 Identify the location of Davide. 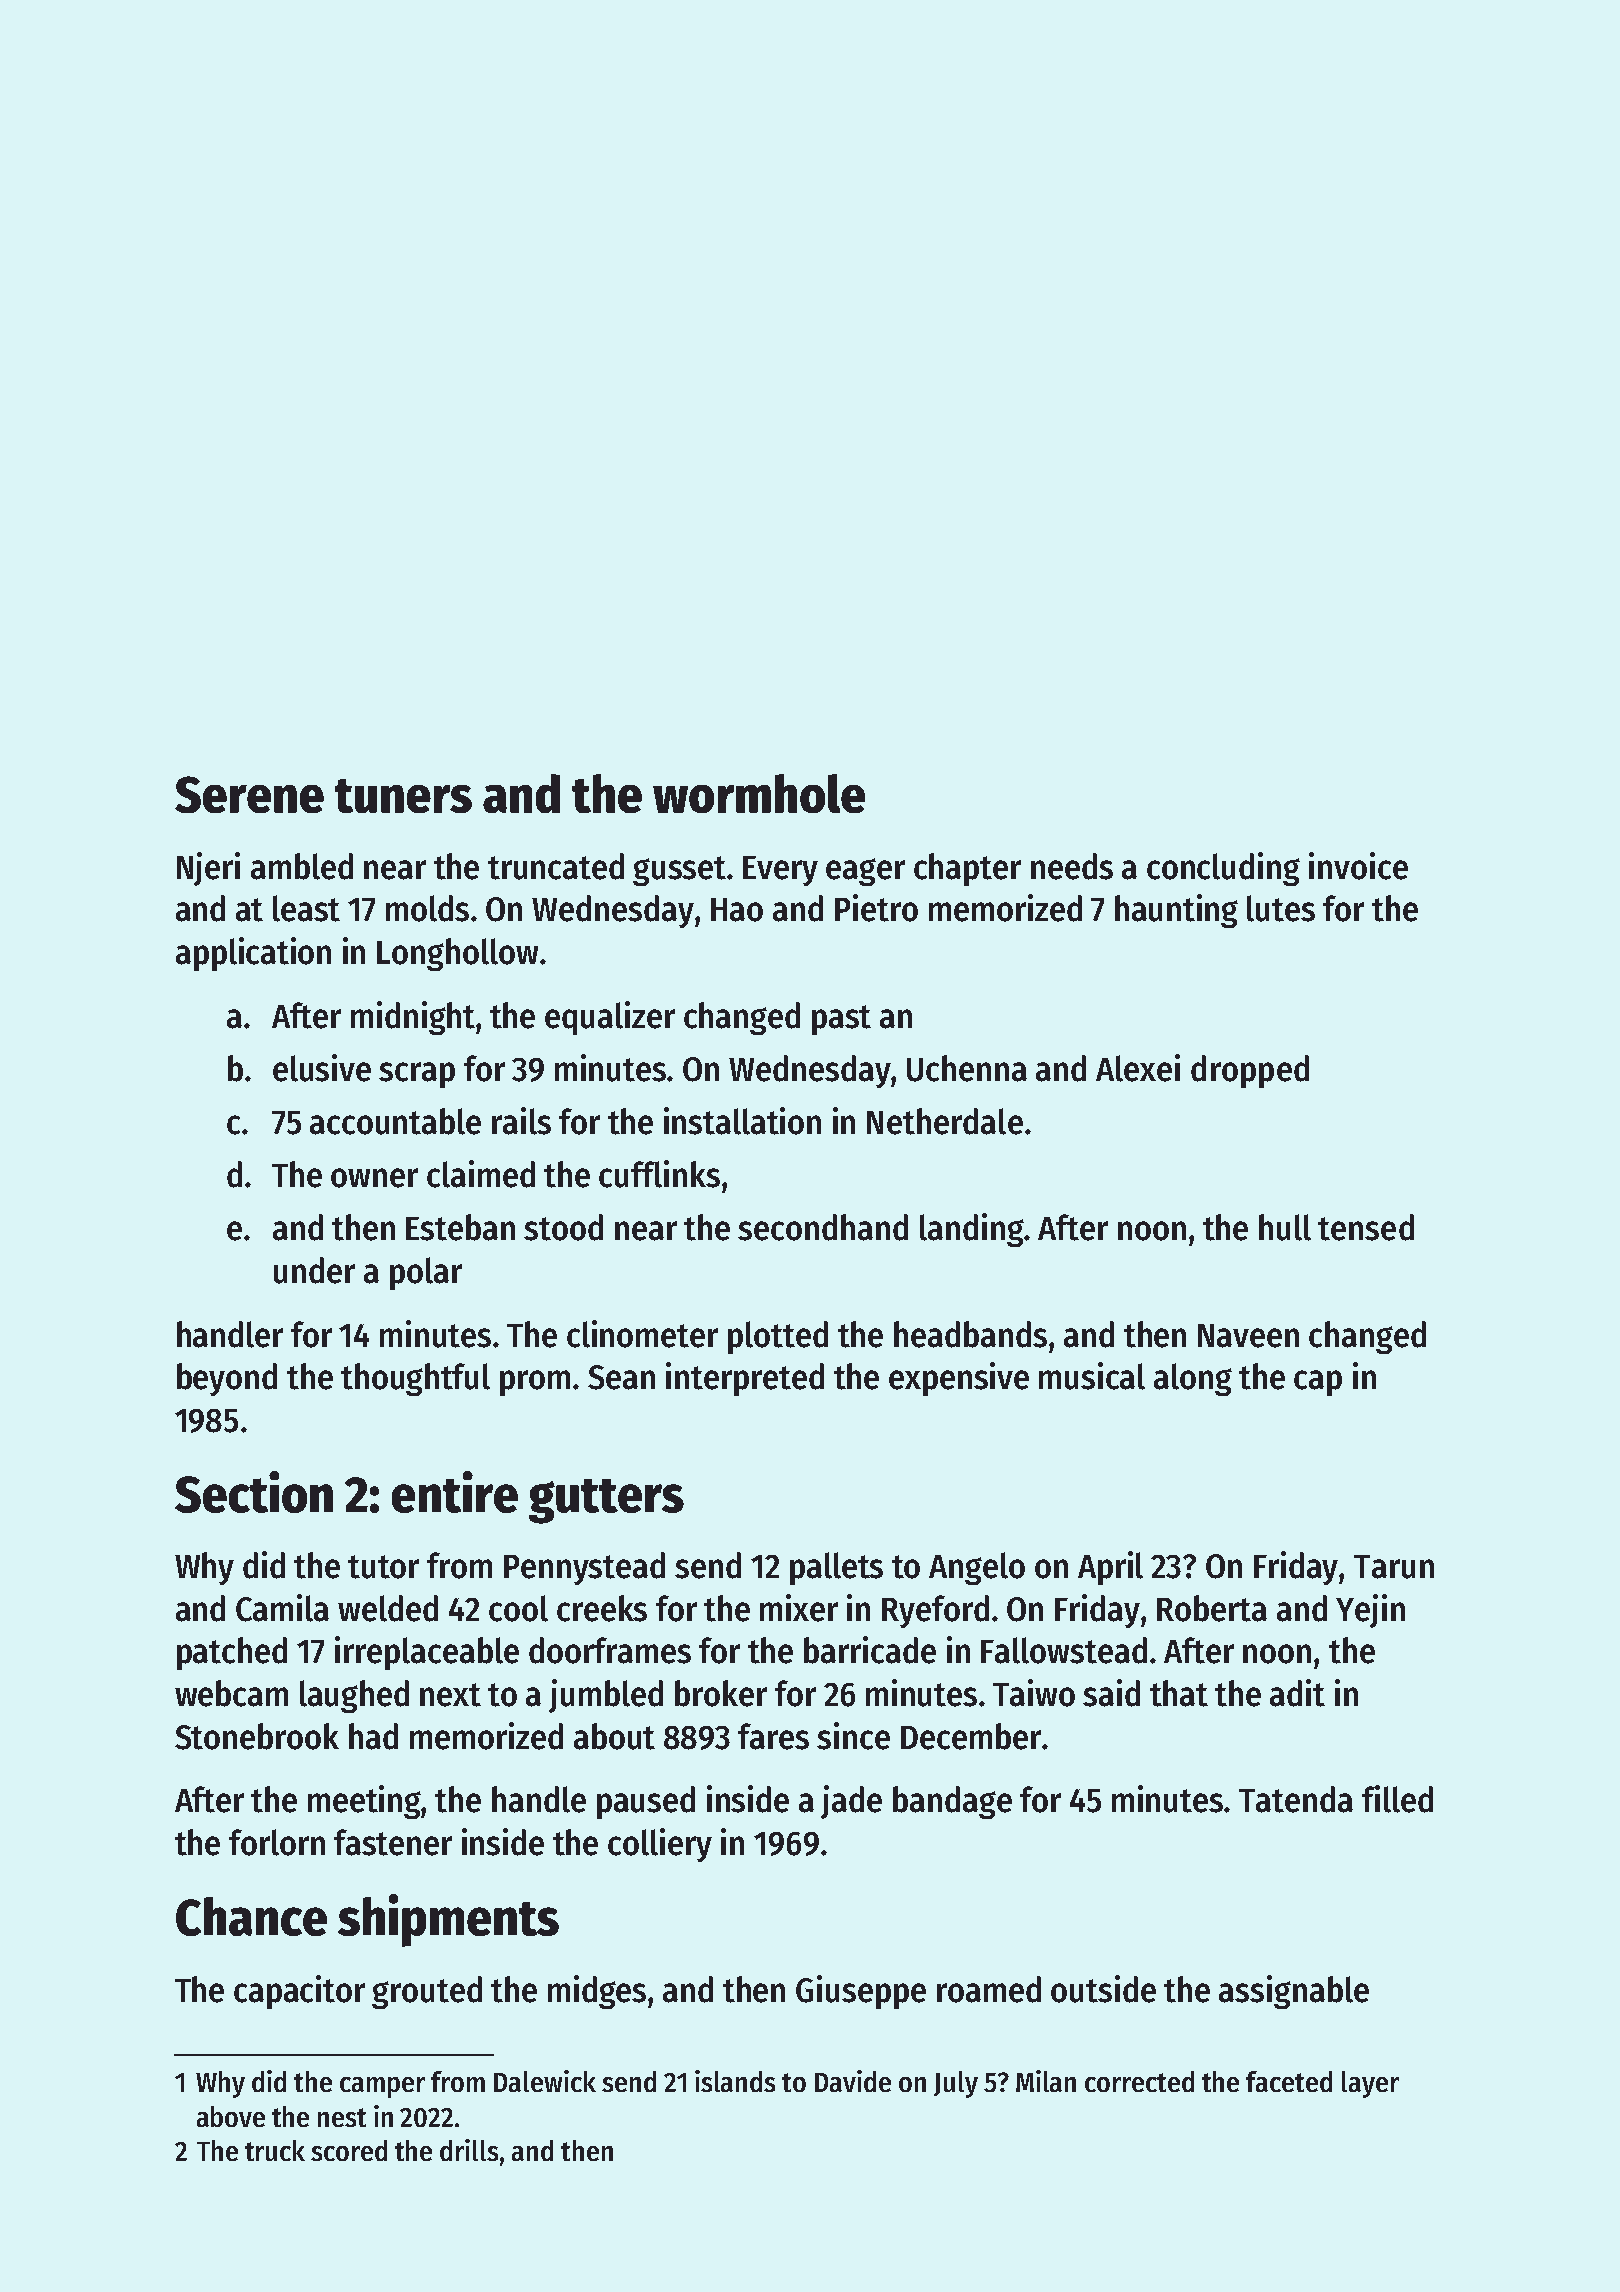
(853, 2081).
